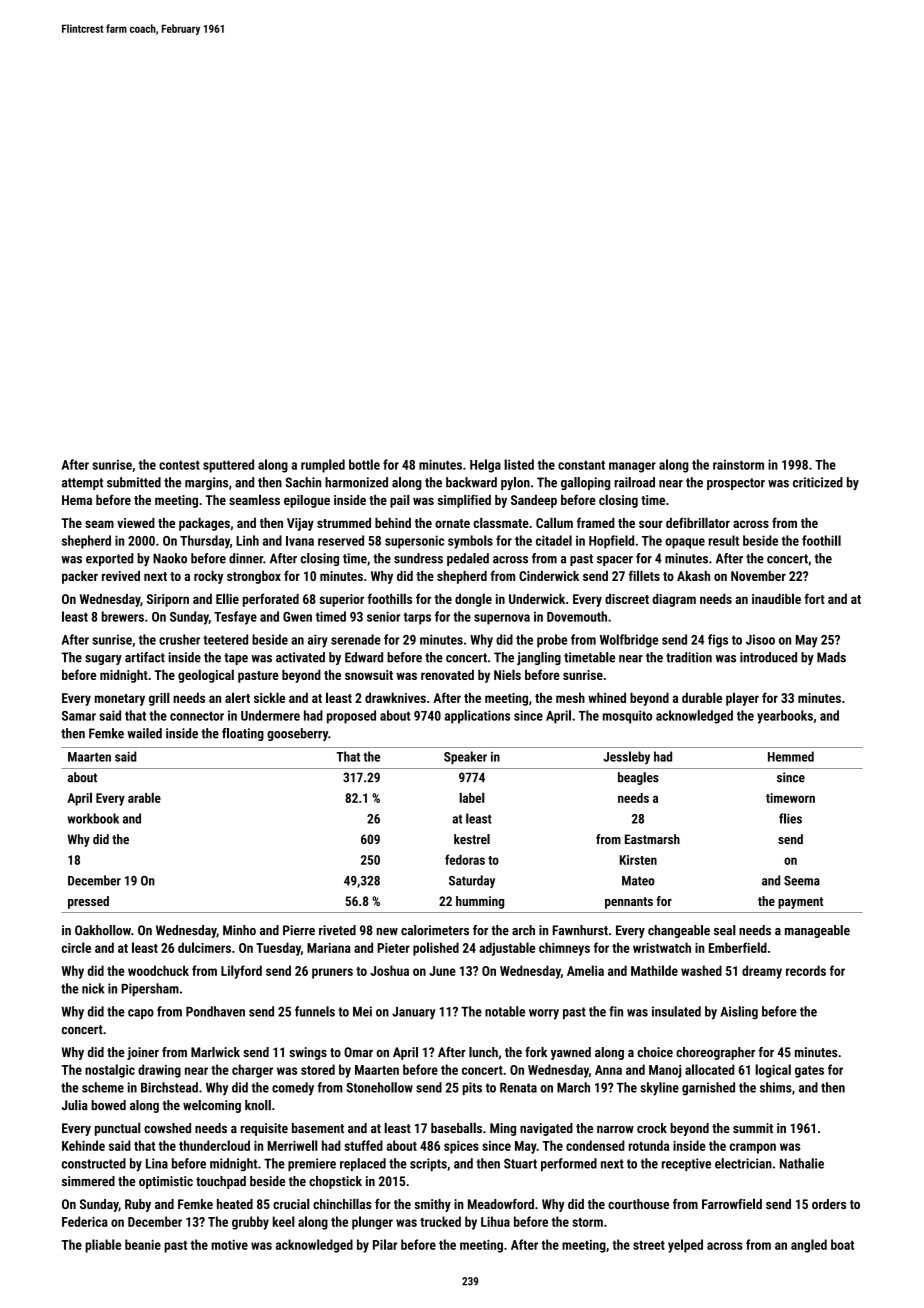 This screenshot has height=1308, width=924. What do you see at coordinates (428, 1164) in the screenshot?
I see `scripts` at bounding box center [428, 1164].
